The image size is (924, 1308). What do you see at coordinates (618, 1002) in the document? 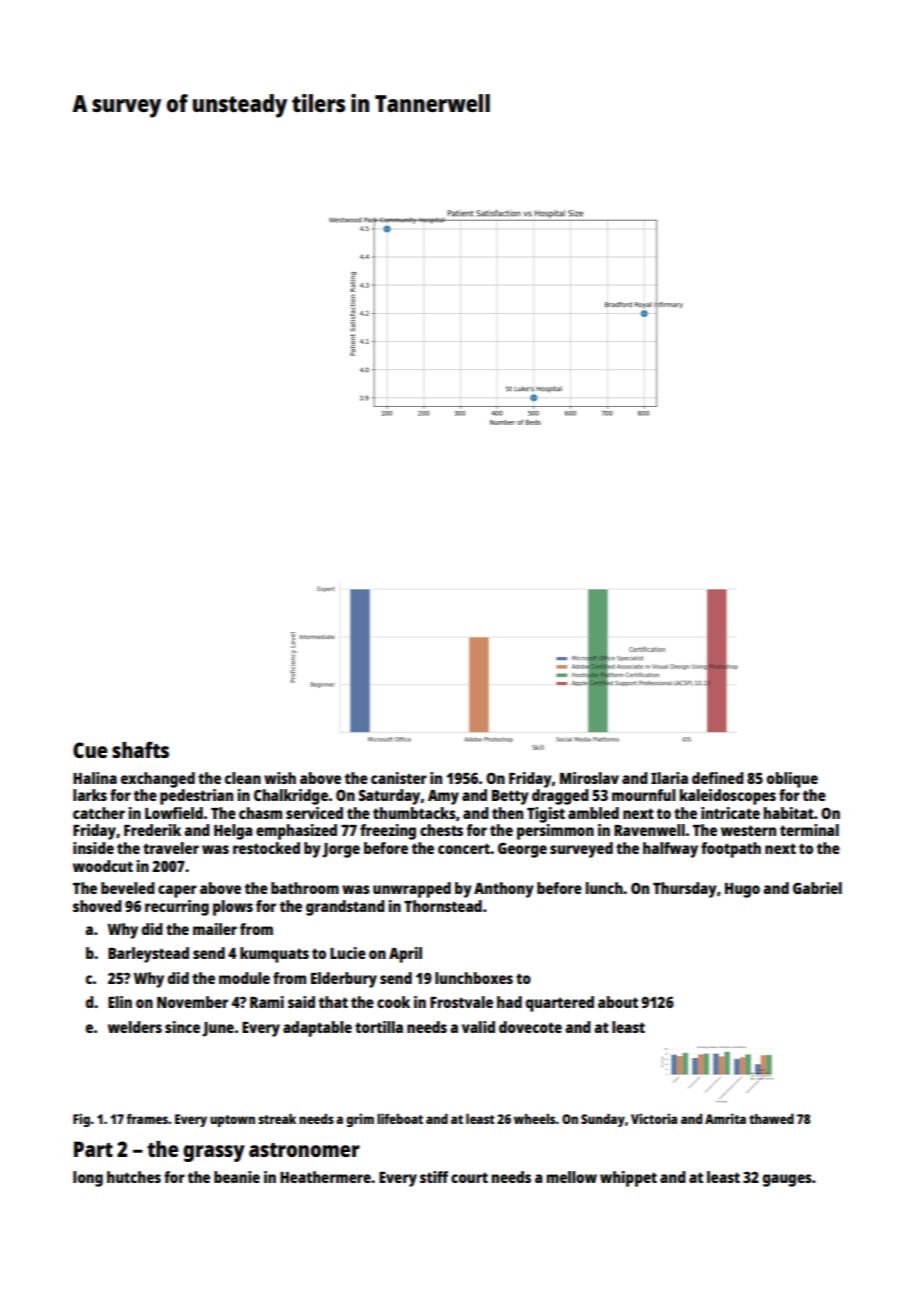
I see `about` at bounding box center [618, 1002].
